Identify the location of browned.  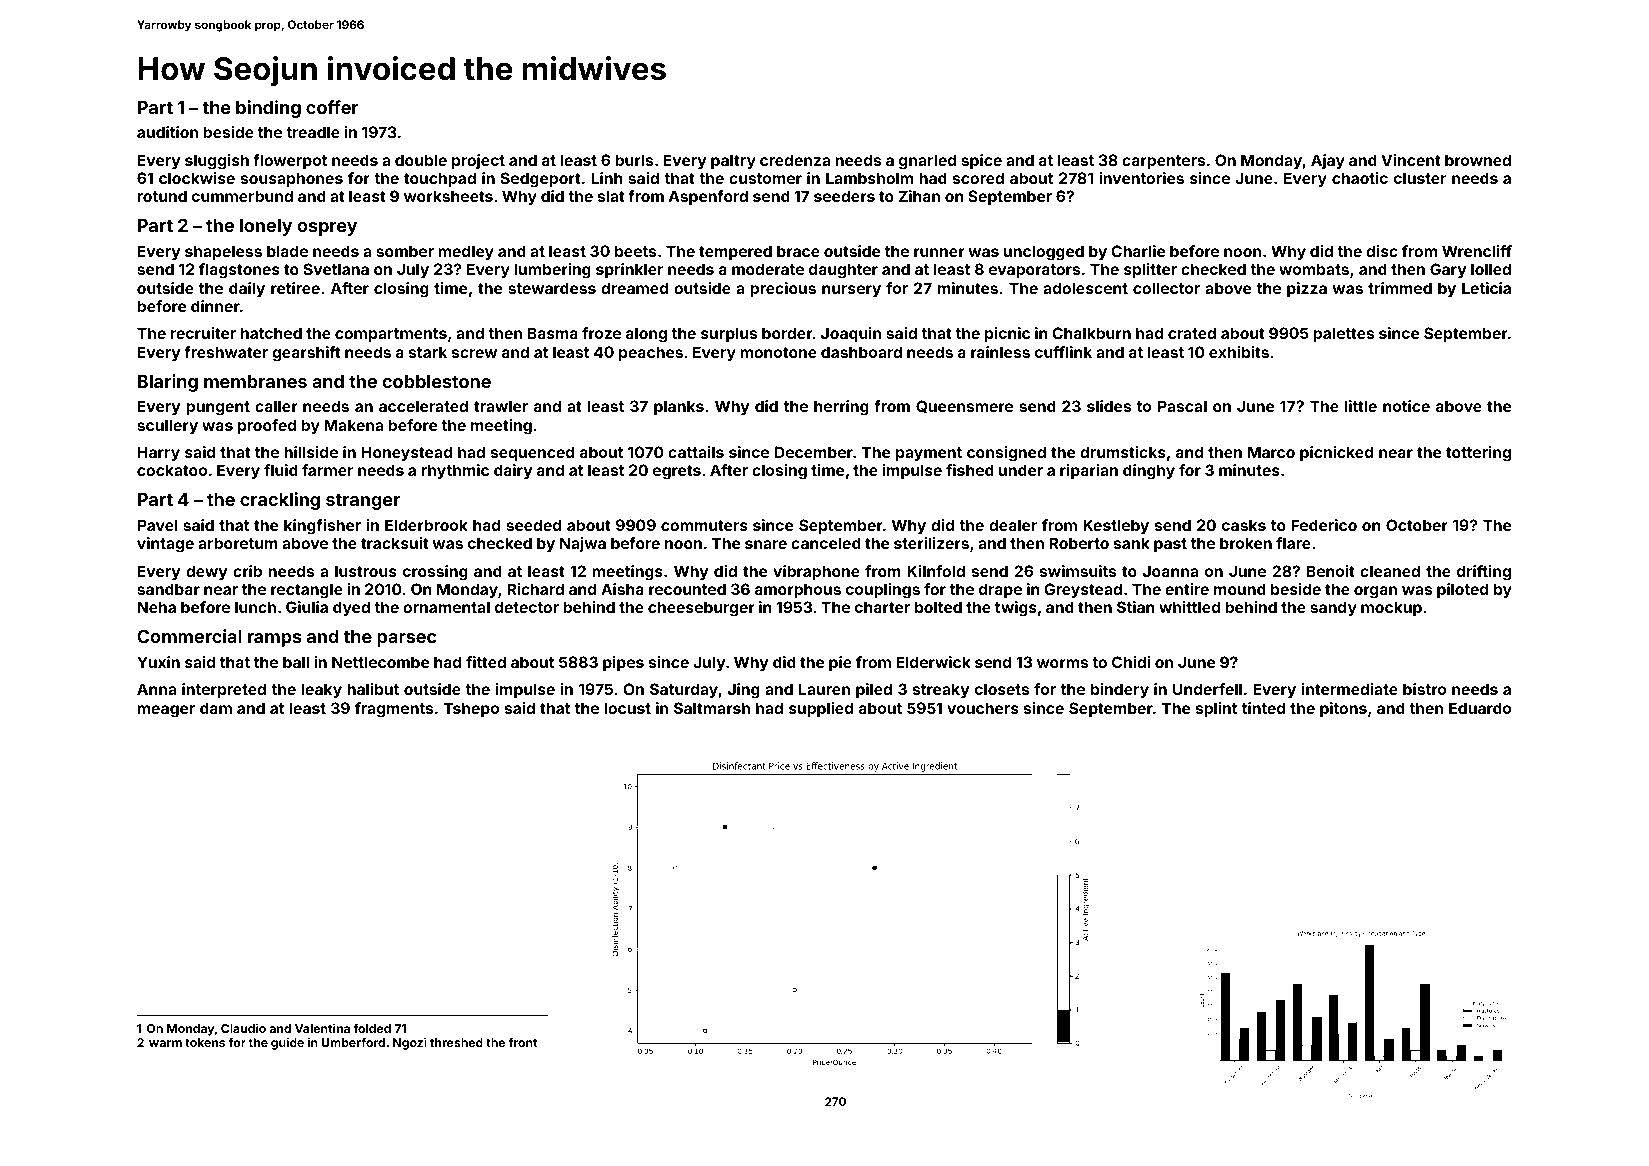
(1478, 160).
